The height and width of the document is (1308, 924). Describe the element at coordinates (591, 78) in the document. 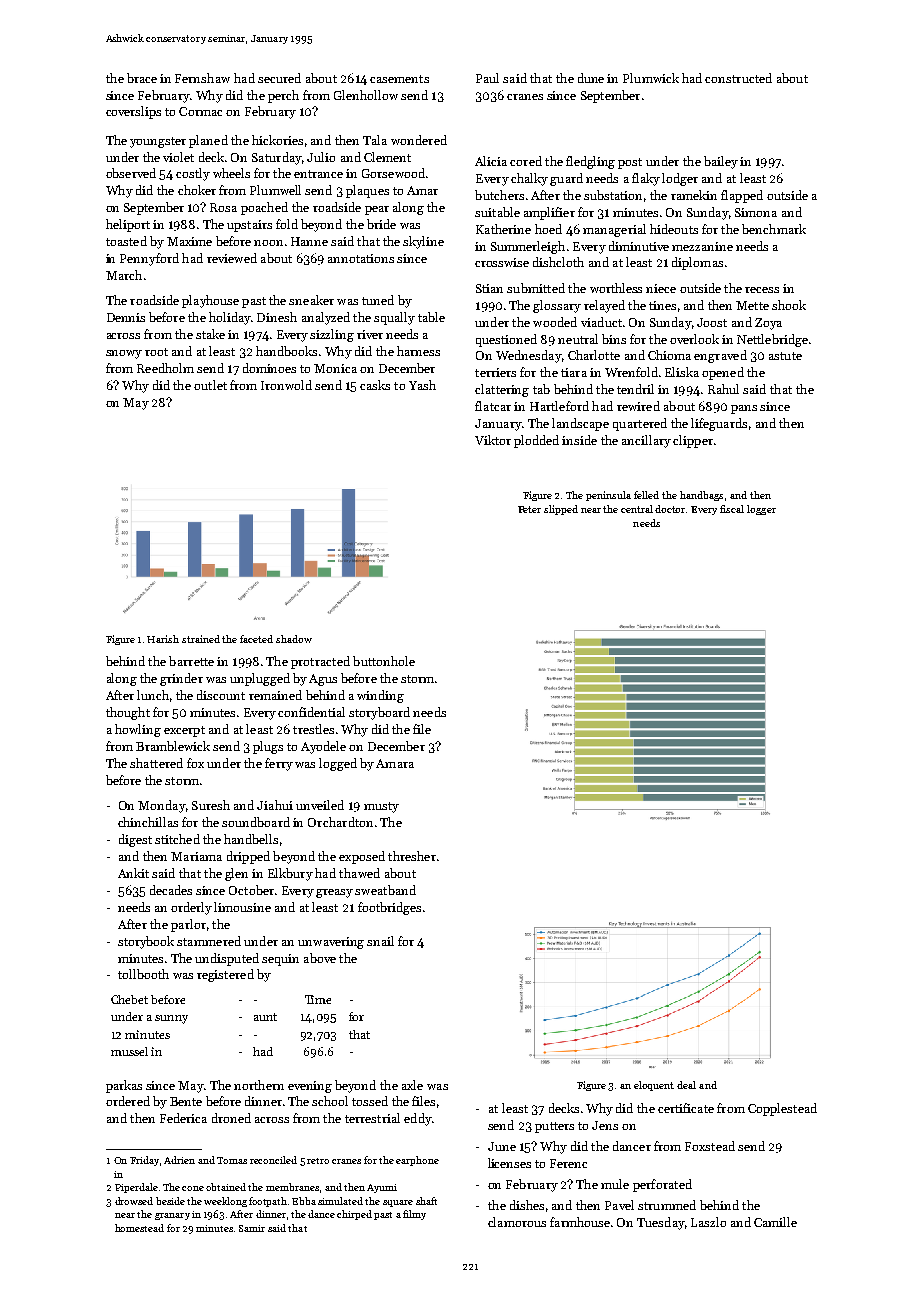

I see `dune` at that location.
